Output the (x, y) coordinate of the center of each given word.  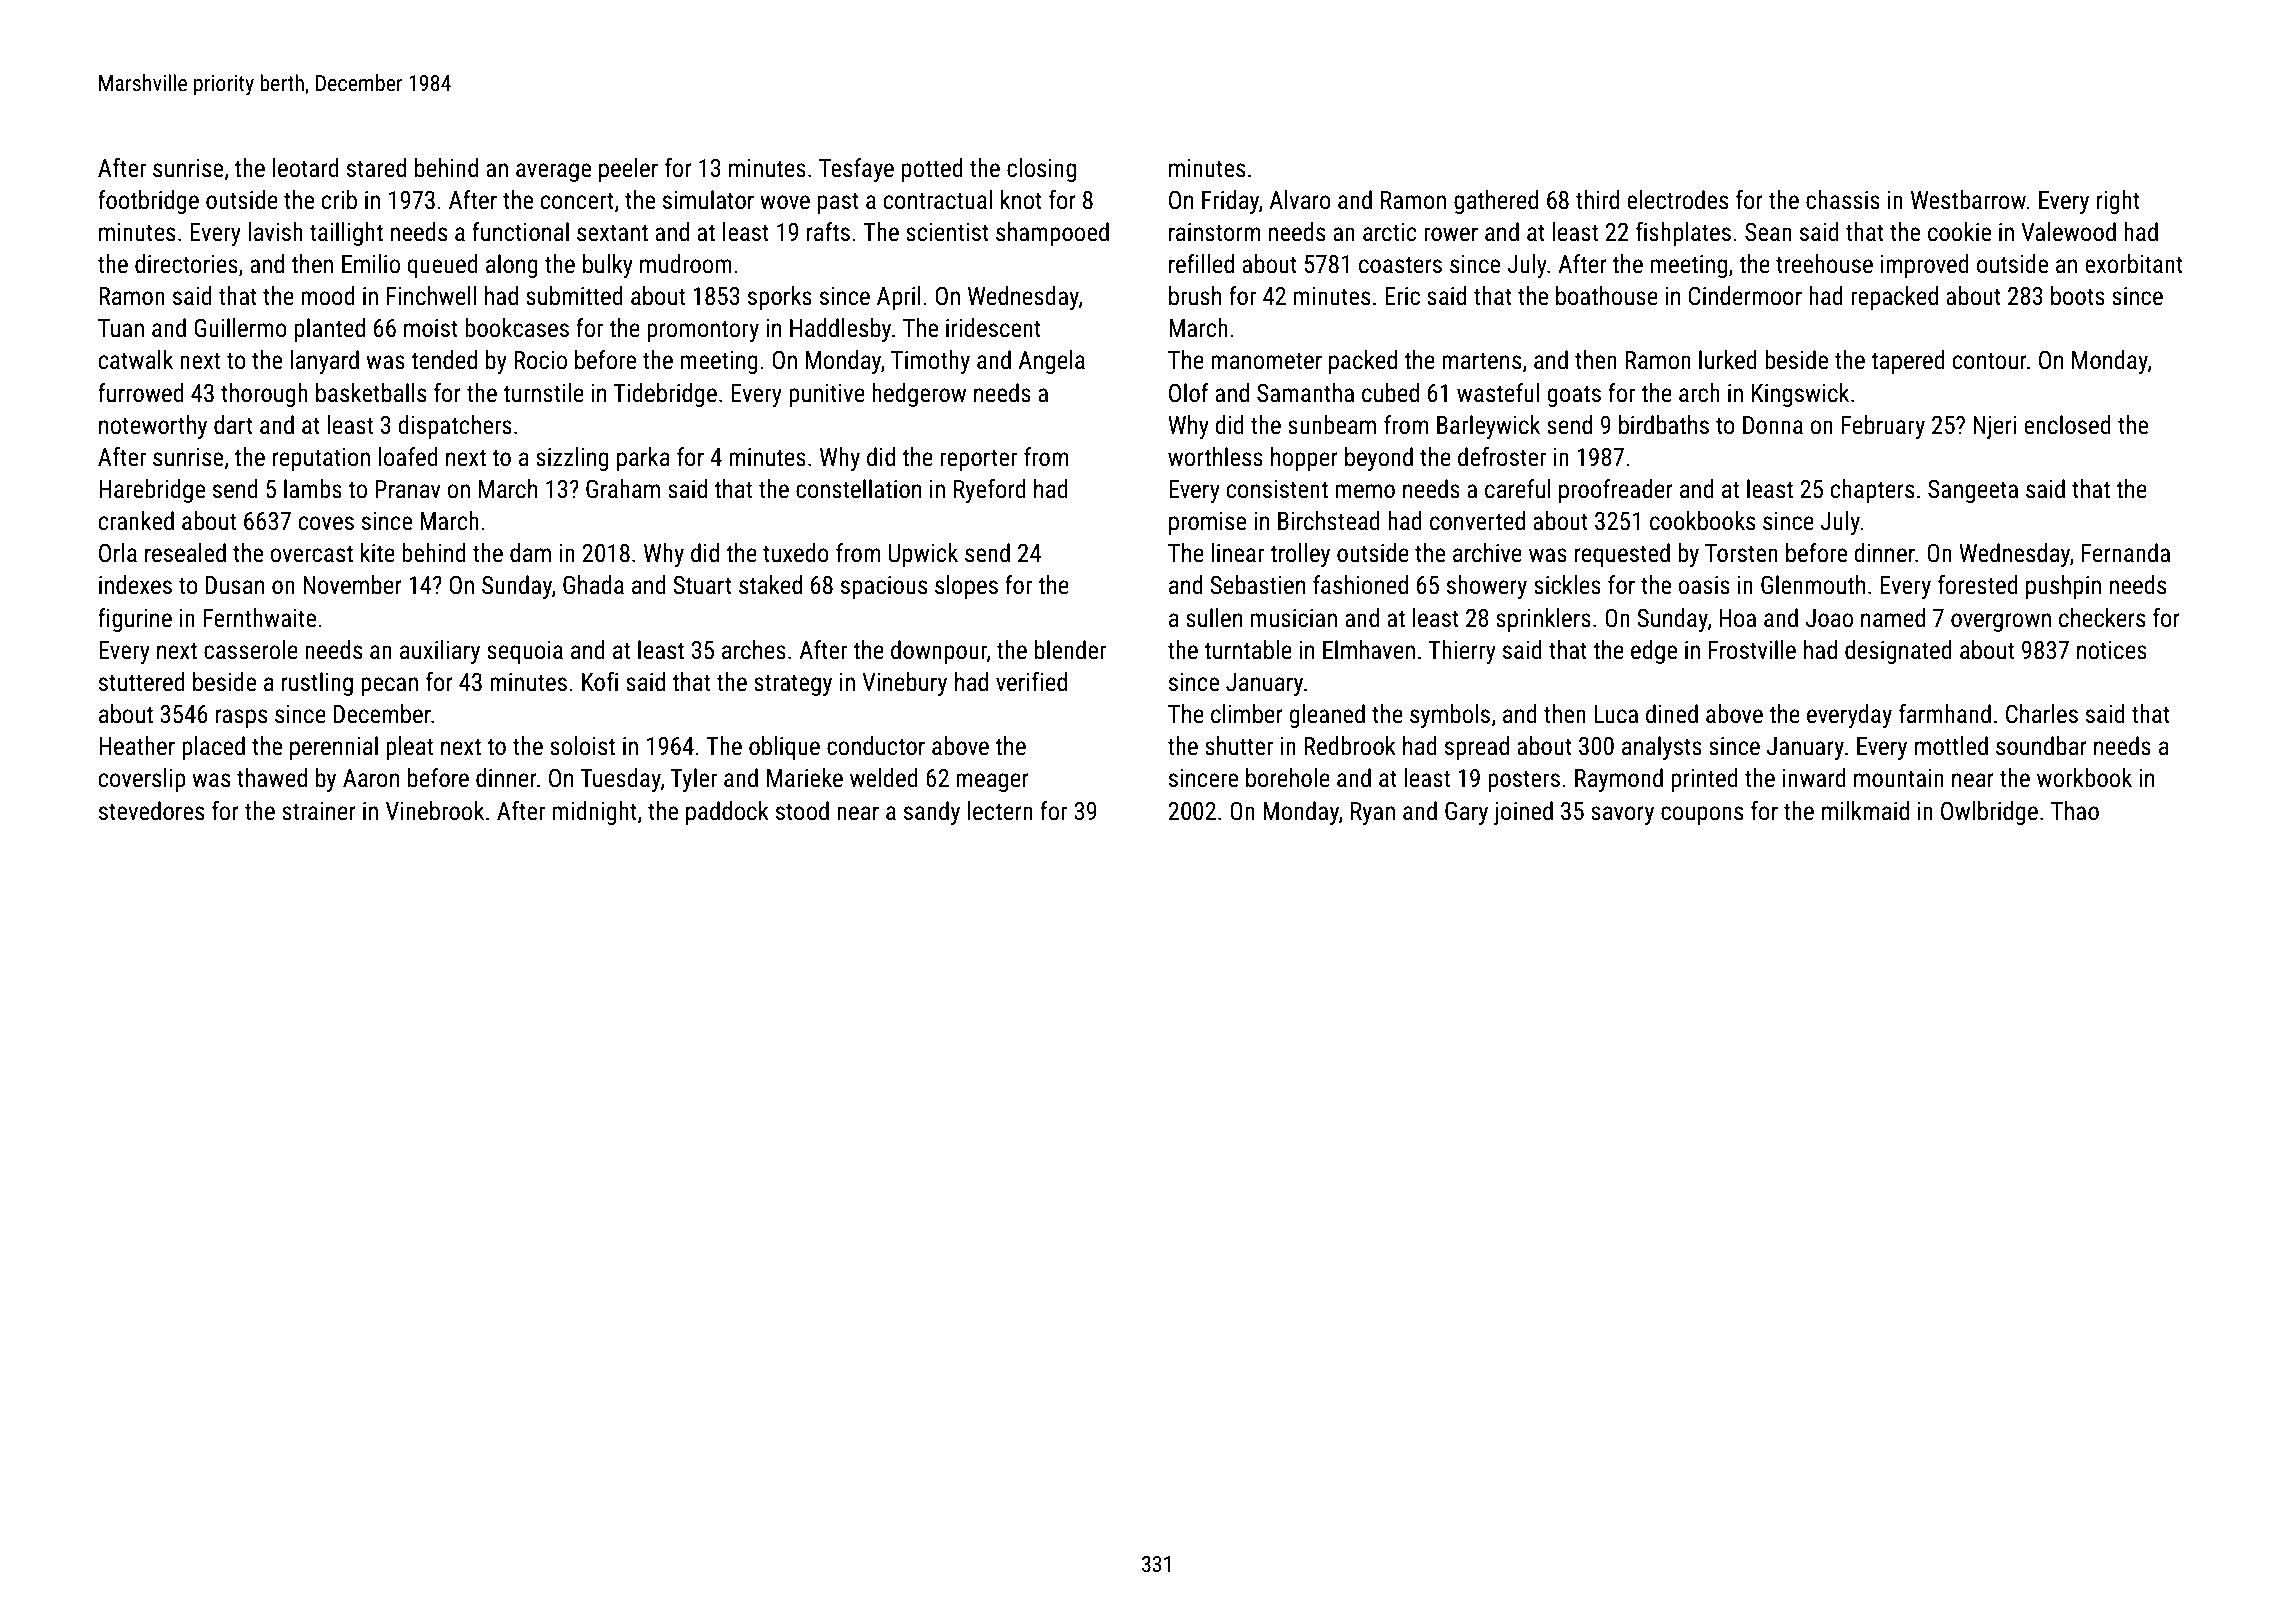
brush (1195, 296)
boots (2078, 296)
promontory (703, 331)
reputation (321, 459)
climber (1247, 714)
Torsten (1741, 553)
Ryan (1373, 813)
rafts (828, 232)
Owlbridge (1989, 813)
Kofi (600, 682)
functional (520, 232)
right (2118, 202)
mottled (1951, 746)
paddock (727, 813)
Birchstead (1329, 521)
